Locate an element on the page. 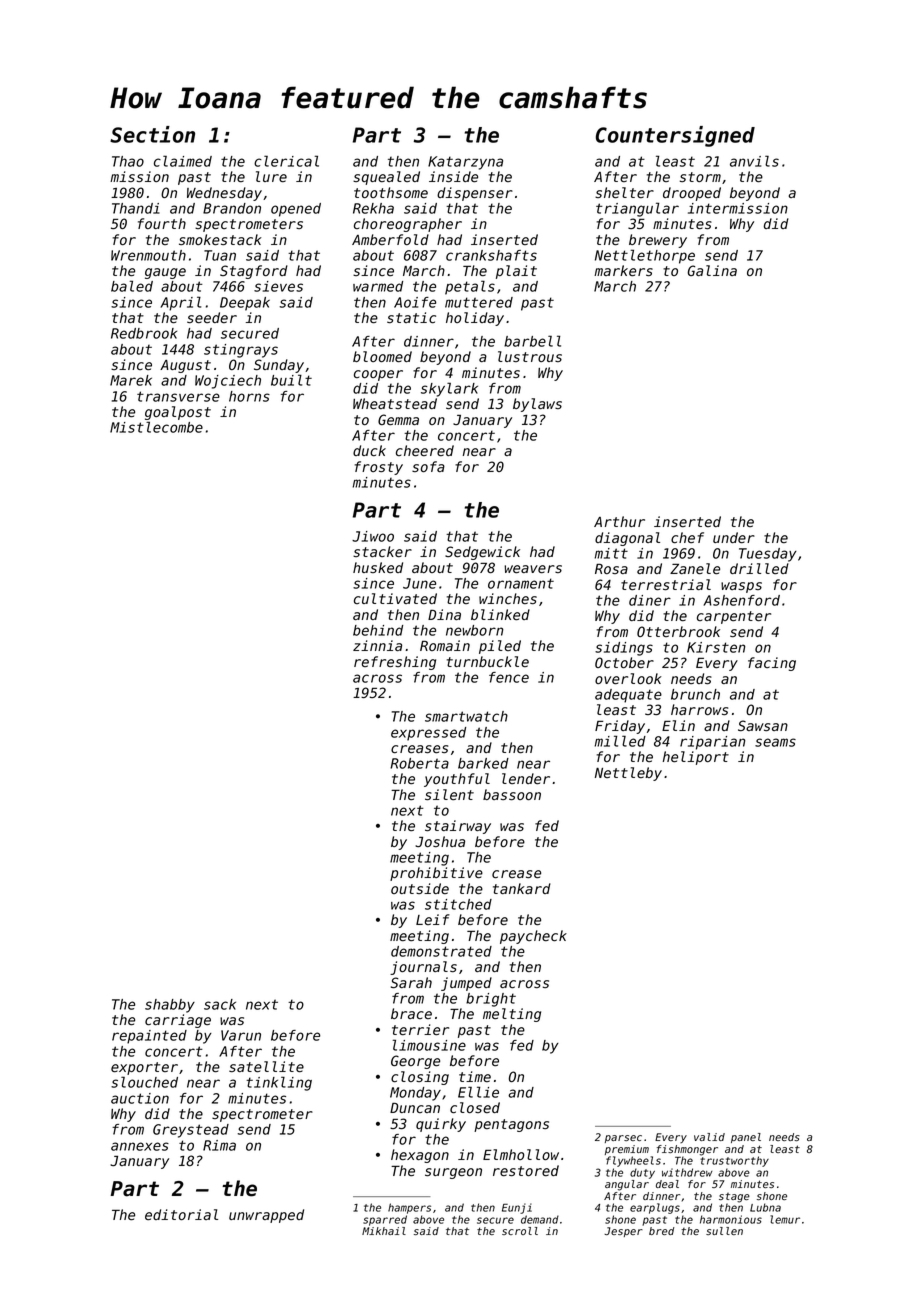 The width and height of the image is (924, 1308). Sedgewick is located at coordinates (482, 553).
